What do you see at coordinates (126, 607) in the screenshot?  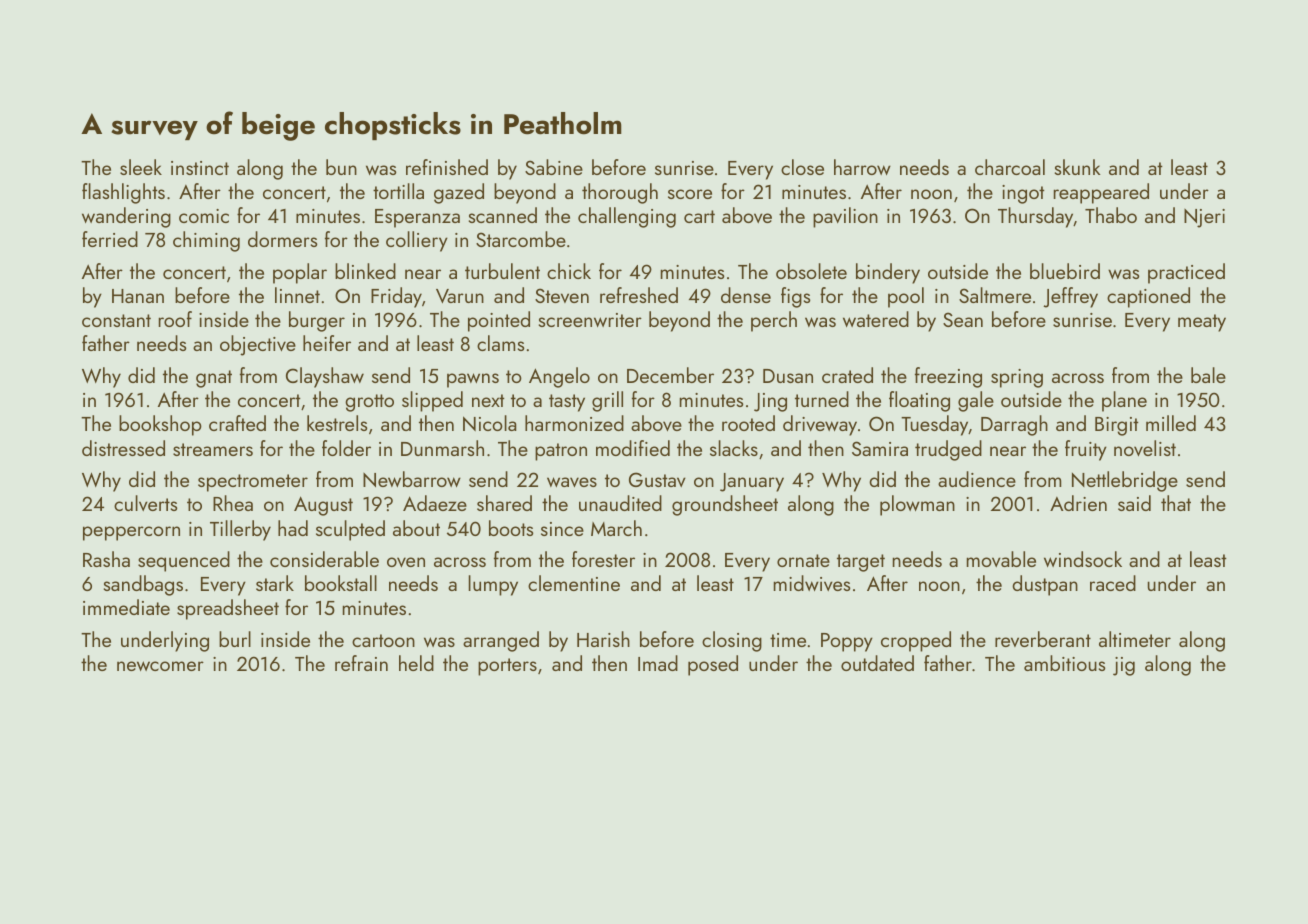 I see `immediate` at bounding box center [126, 607].
